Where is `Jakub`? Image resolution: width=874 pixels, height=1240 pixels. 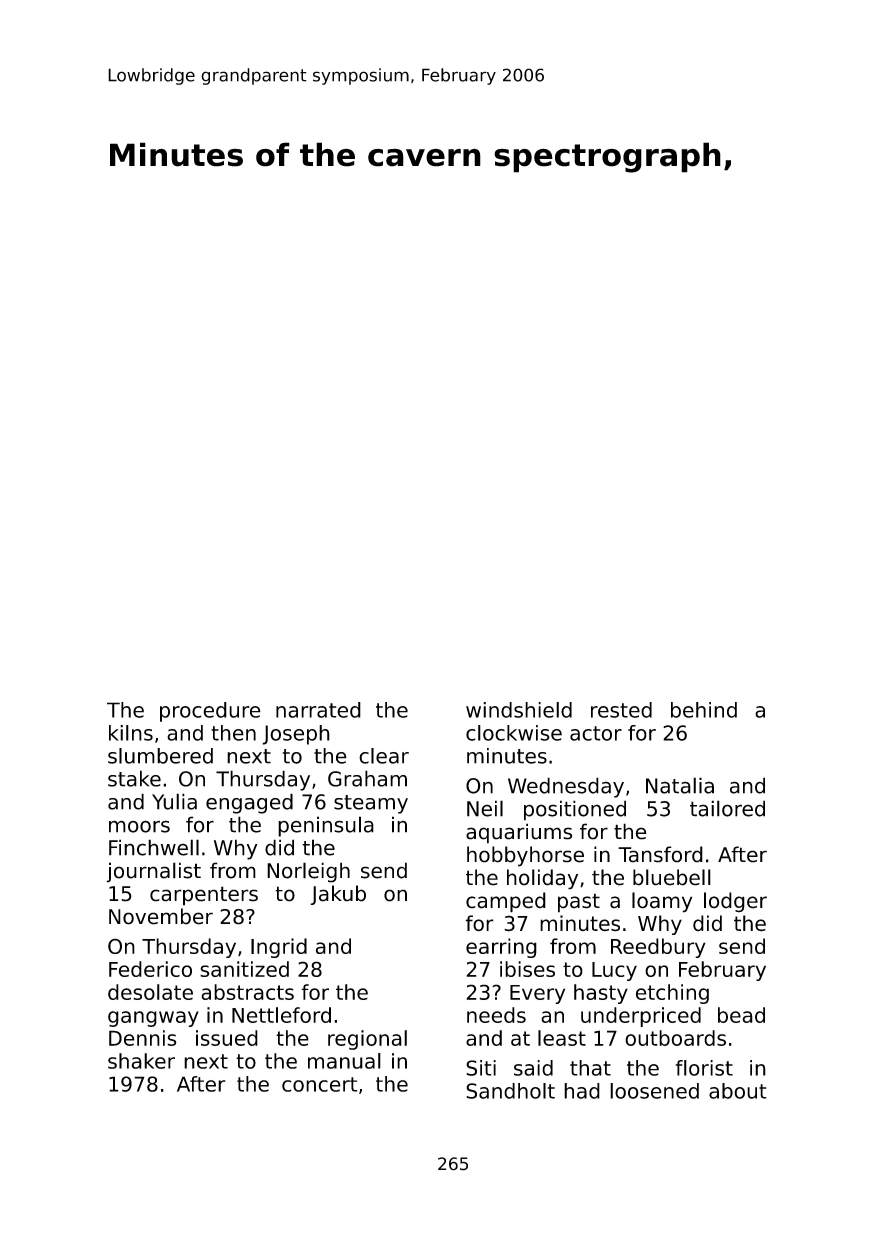
Jakub is located at coordinates (338, 895).
